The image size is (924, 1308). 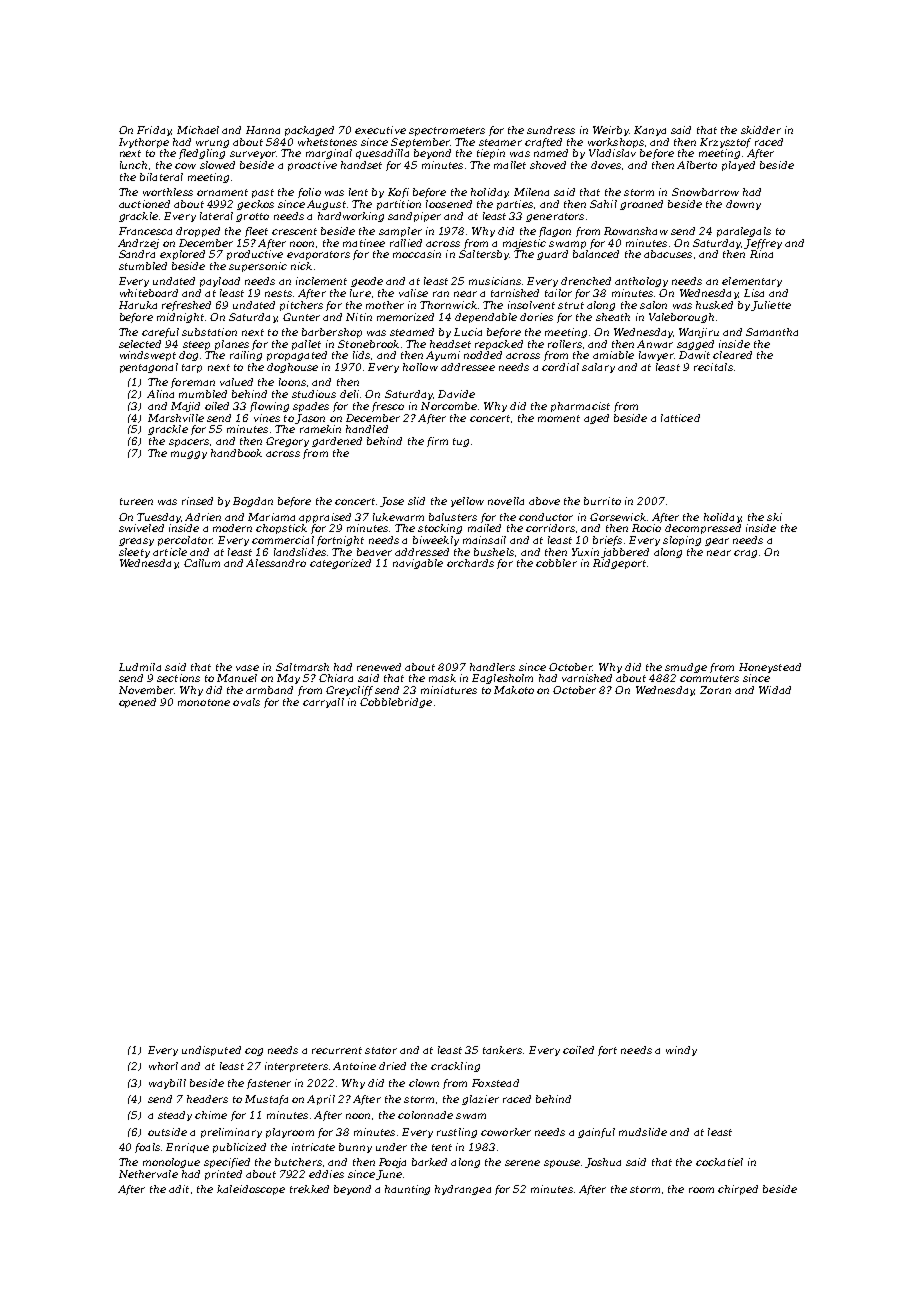 I want to click on substation, so click(x=209, y=332).
